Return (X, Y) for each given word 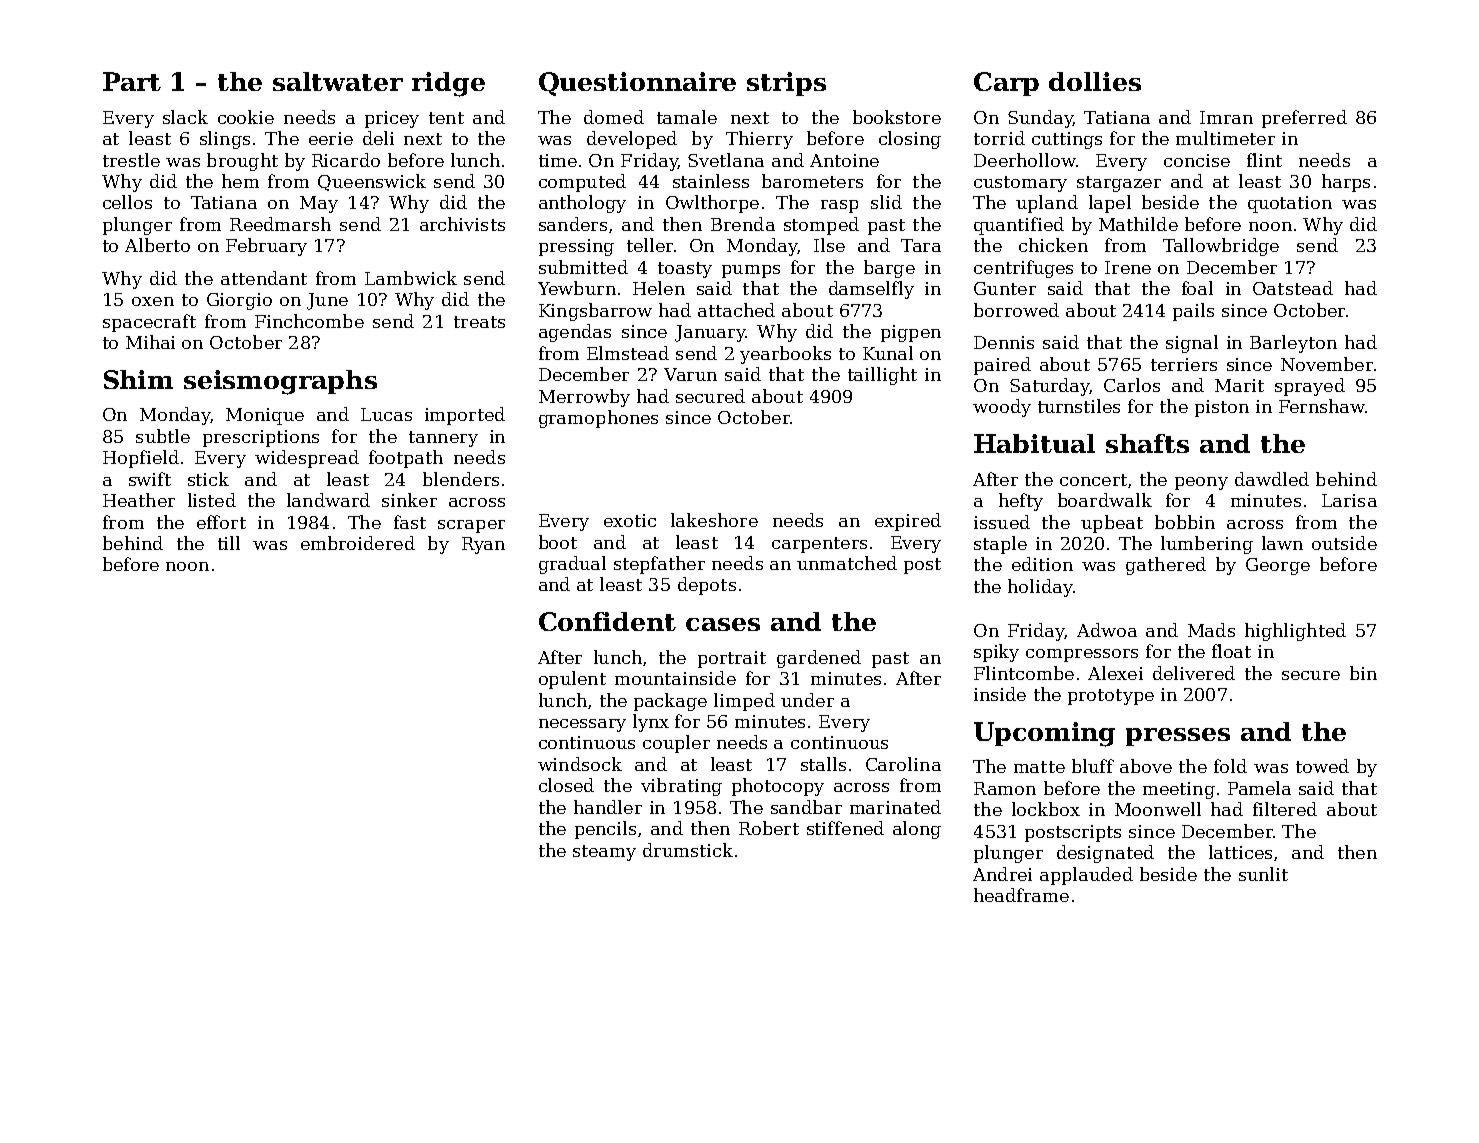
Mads (1211, 630)
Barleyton (1293, 344)
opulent (572, 680)
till (229, 543)
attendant (264, 278)
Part (132, 81)
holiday (1040, 588)
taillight (882, 376)
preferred (1304, 119)
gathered (1166, 566)
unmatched (847, 563)
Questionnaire (637, 84)
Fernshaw (1322, 406)
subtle (163, 436)
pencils (605, 830)
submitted (583, 267)
